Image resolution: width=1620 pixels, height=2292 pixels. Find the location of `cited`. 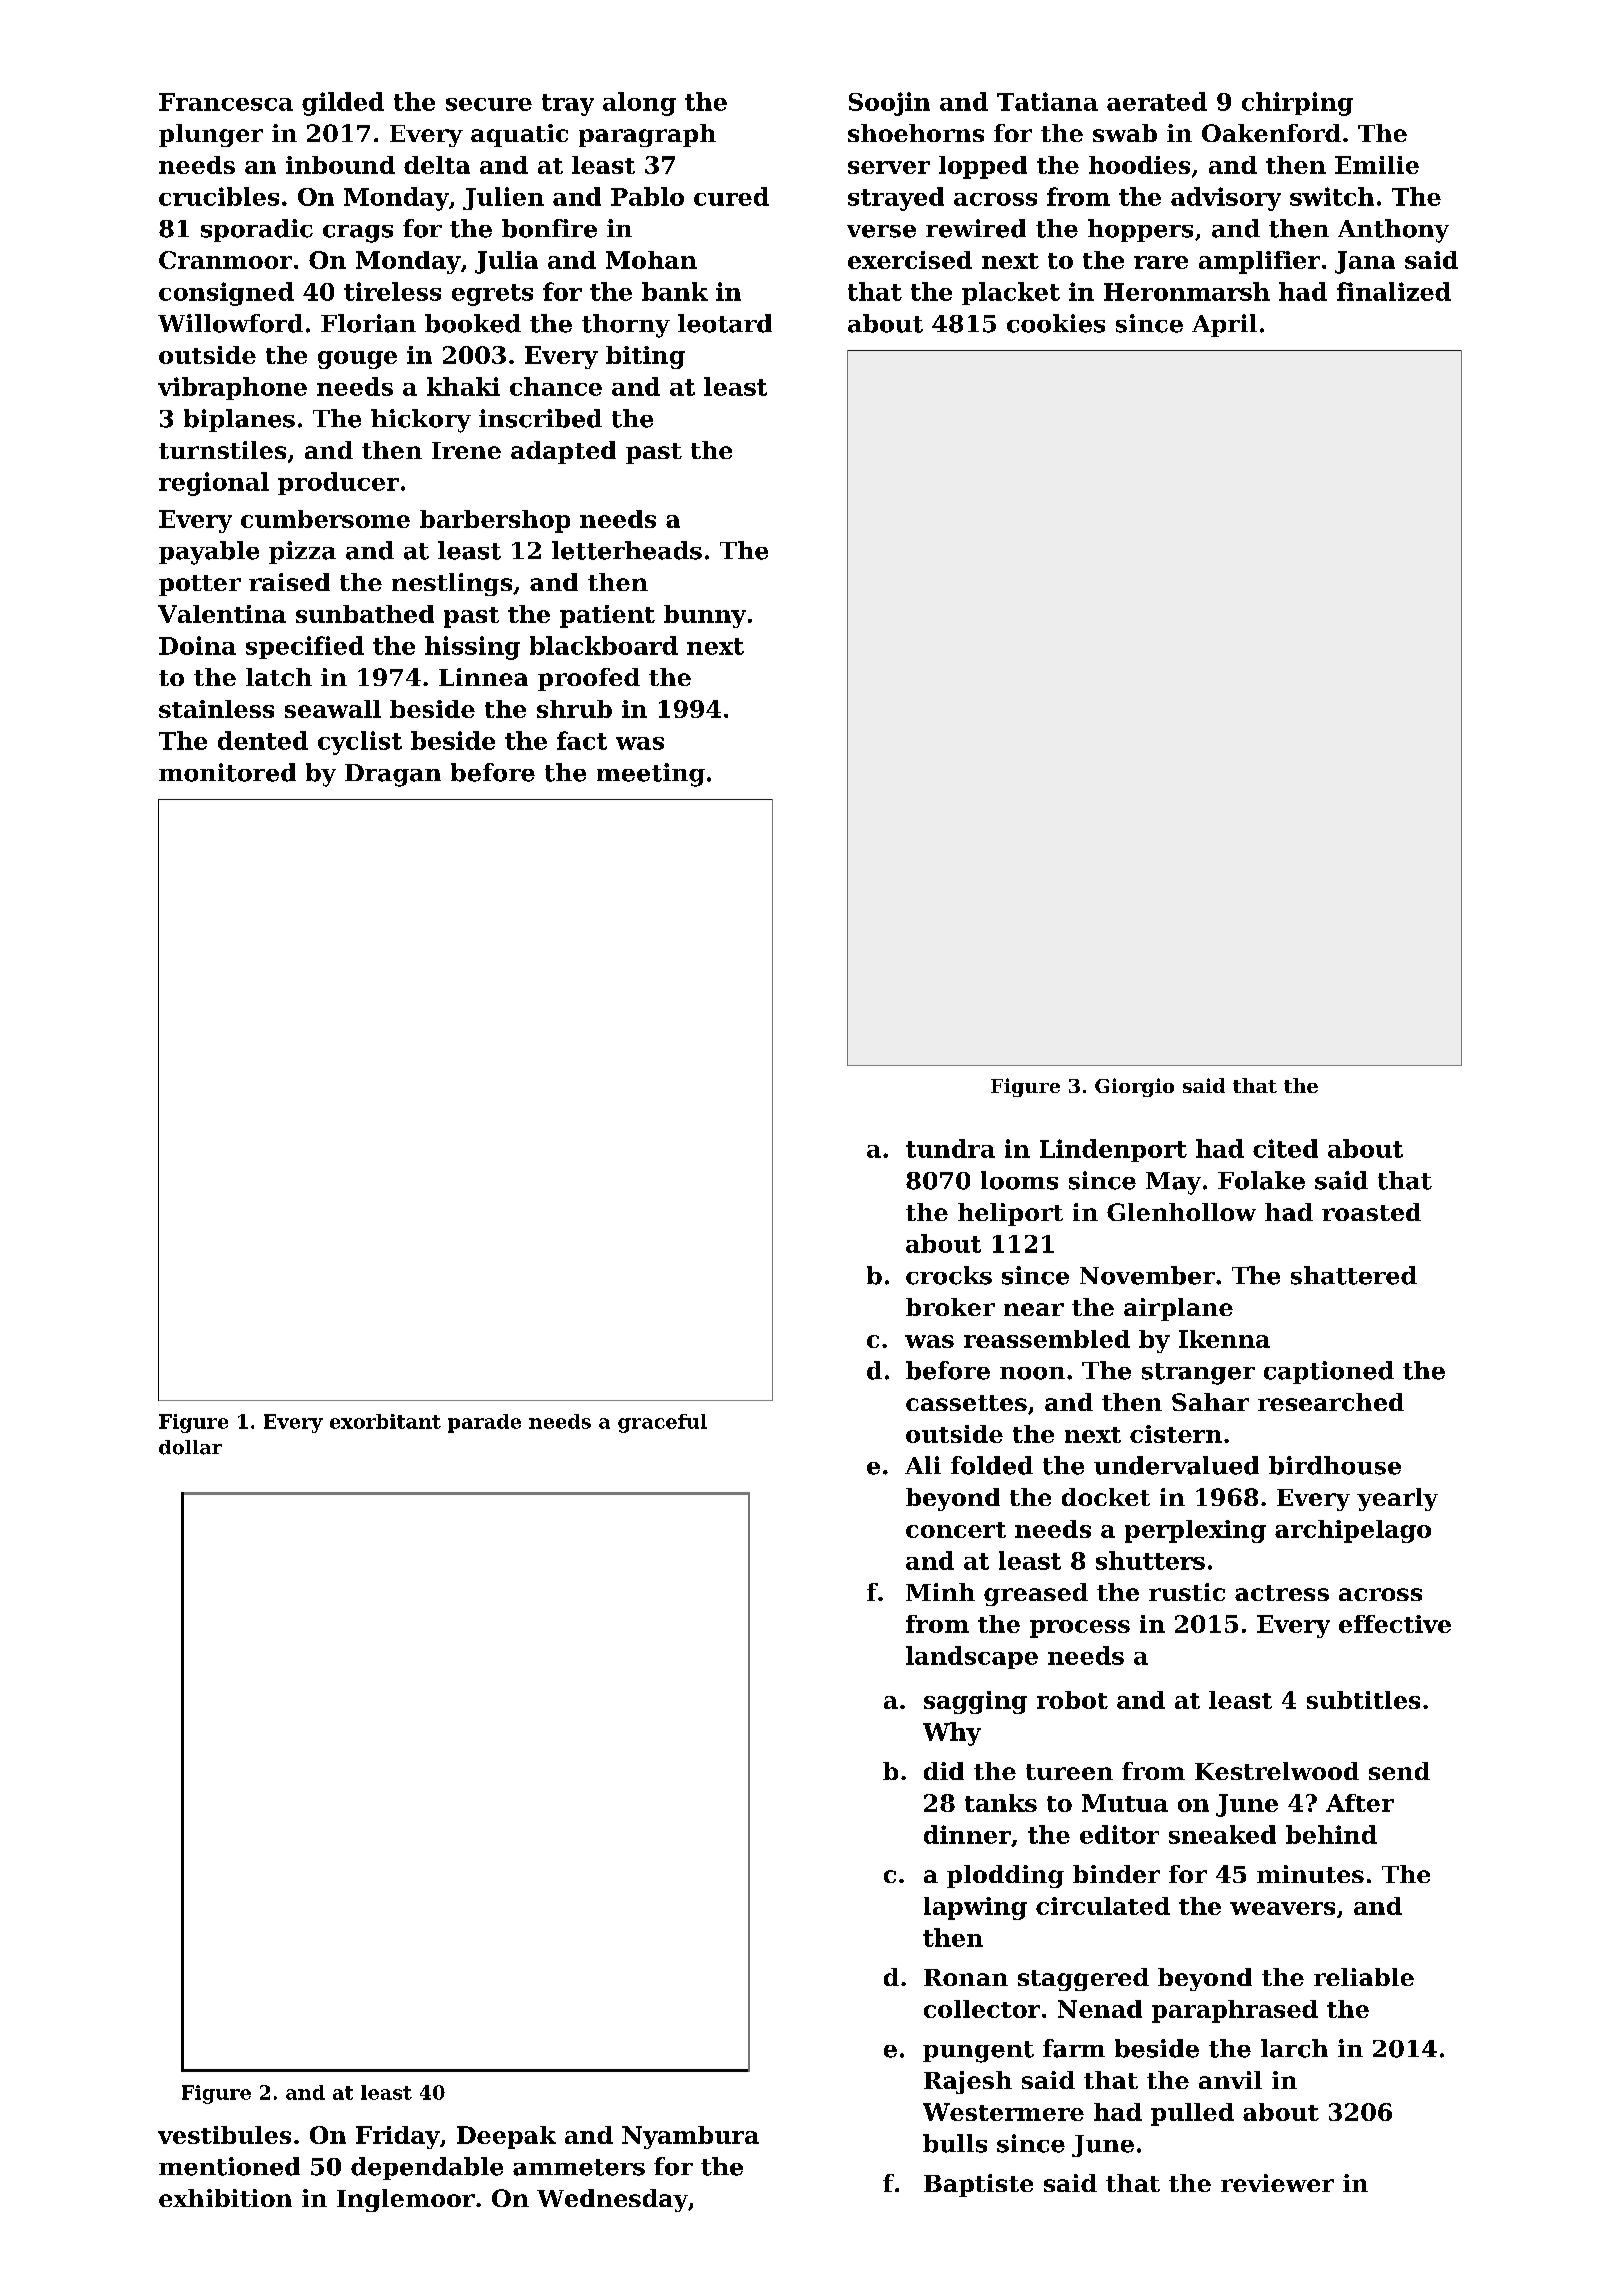

cited is located at coordinates (1285, 1148).
